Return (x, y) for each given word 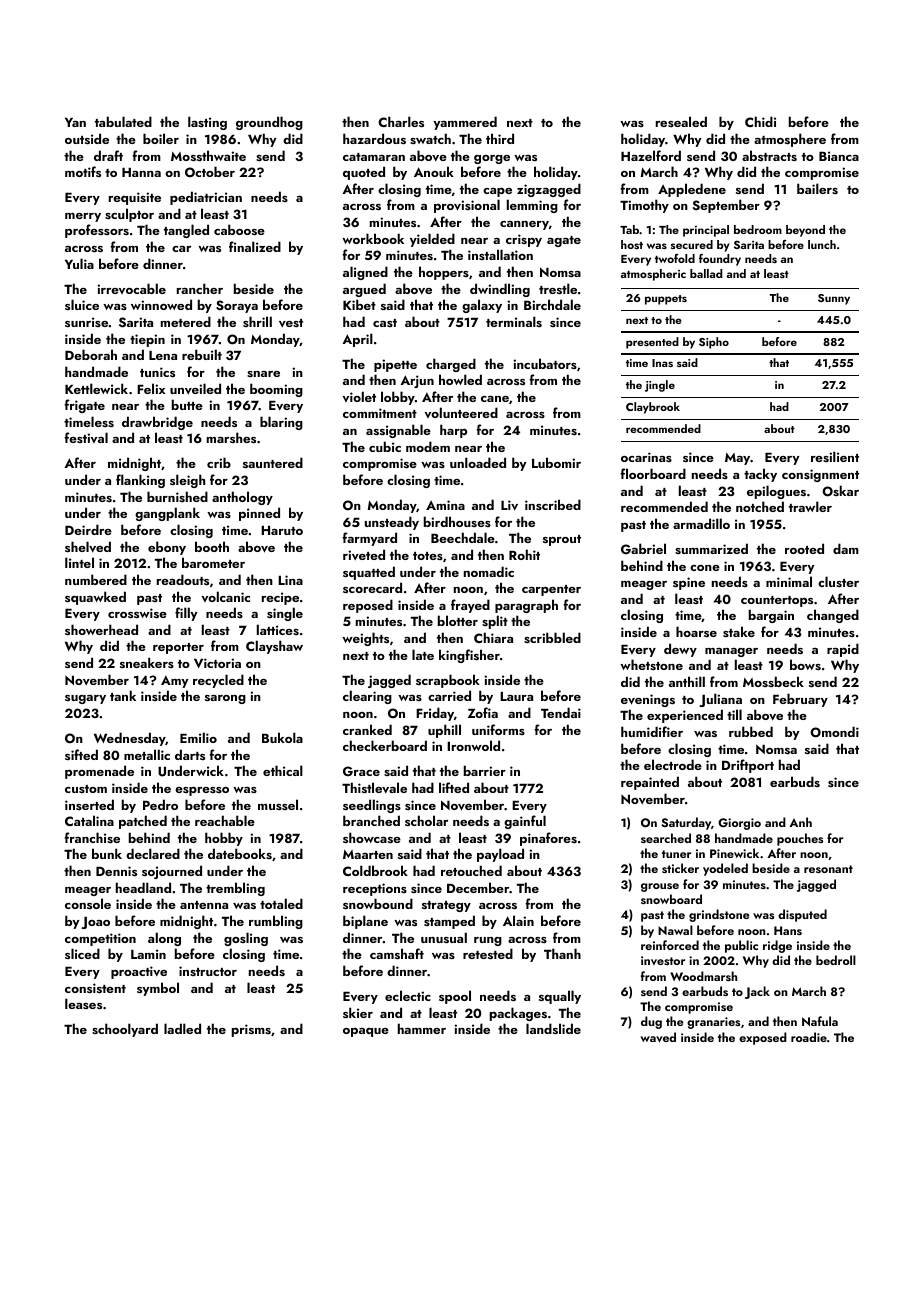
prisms (251, 1030)
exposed (763, 1038)
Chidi (760, 121)
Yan (75, 122)
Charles (401, 121)
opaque (366, 1032)
